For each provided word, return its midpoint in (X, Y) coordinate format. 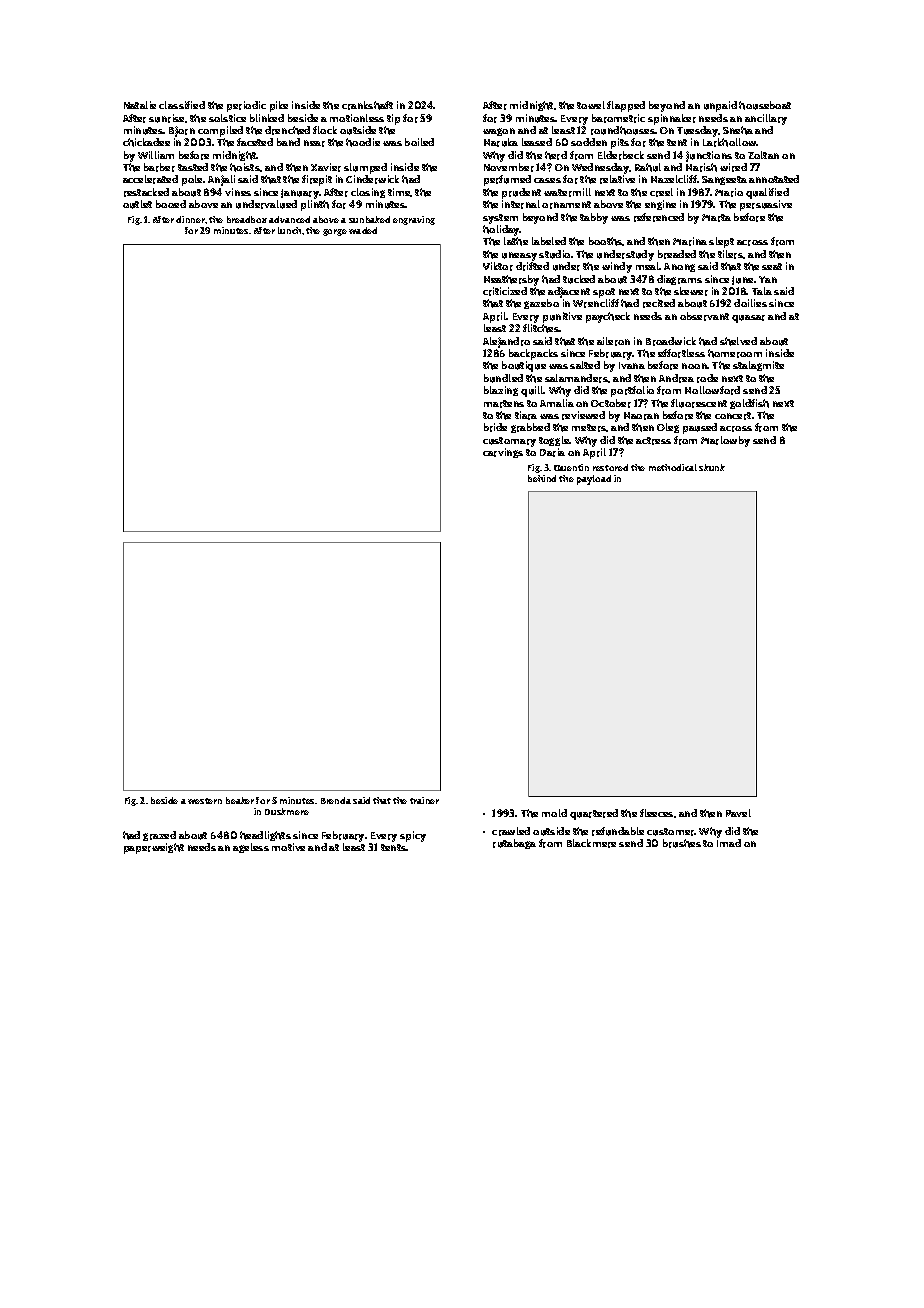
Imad (729, 843)
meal (648, 266)
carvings (503, 453)
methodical (673, 467)
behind (542, 478)
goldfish (749, 404)
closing (368, 193)
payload (594, 480)
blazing (501, 391)
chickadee (146, 142)
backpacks (533, 354)
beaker (240, 800)
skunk (712, 467)
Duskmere (287, 811)
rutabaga (514, 844)
